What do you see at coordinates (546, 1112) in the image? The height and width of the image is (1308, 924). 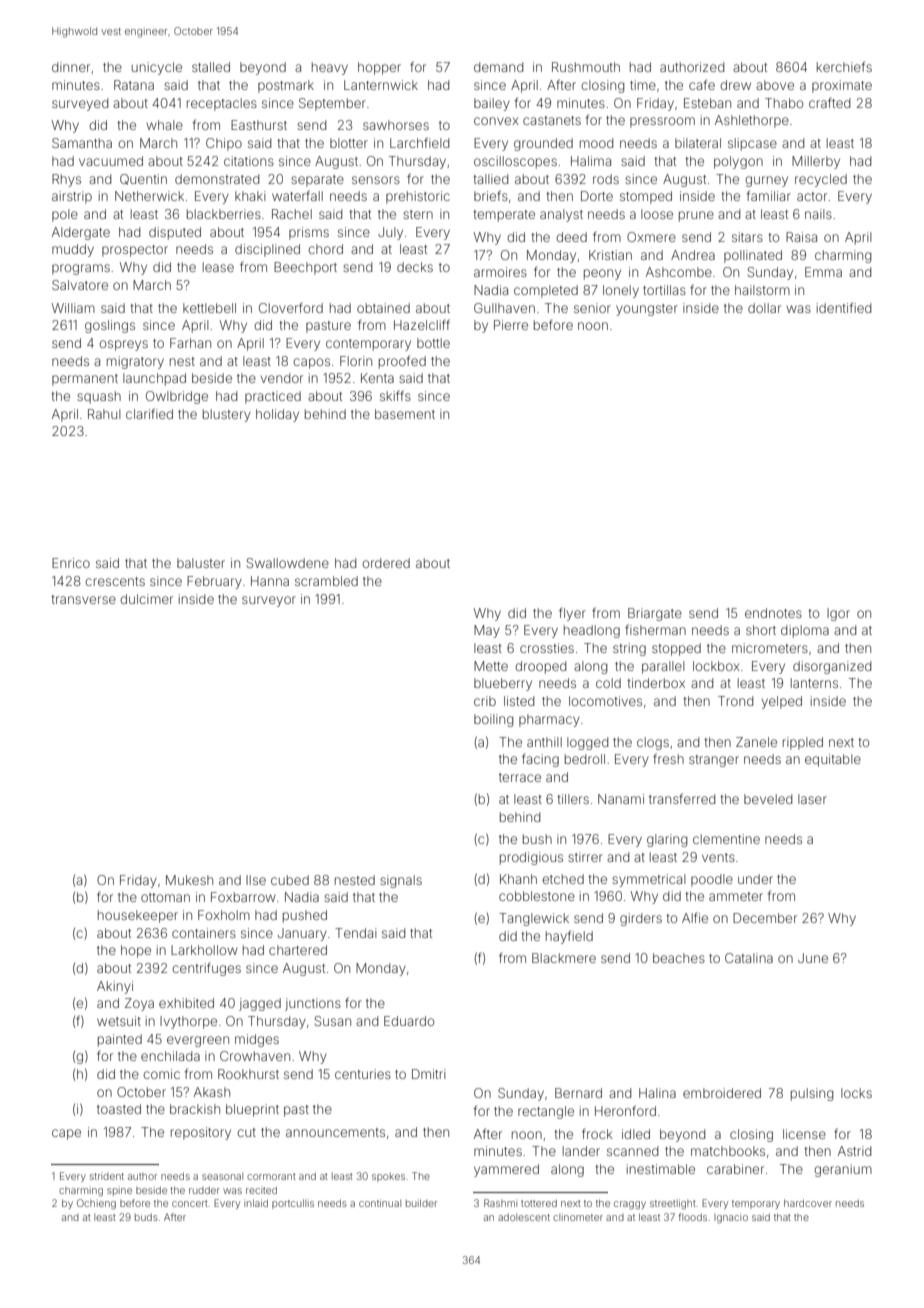 I see `rectangle` at bounding box center [546, 1112].
